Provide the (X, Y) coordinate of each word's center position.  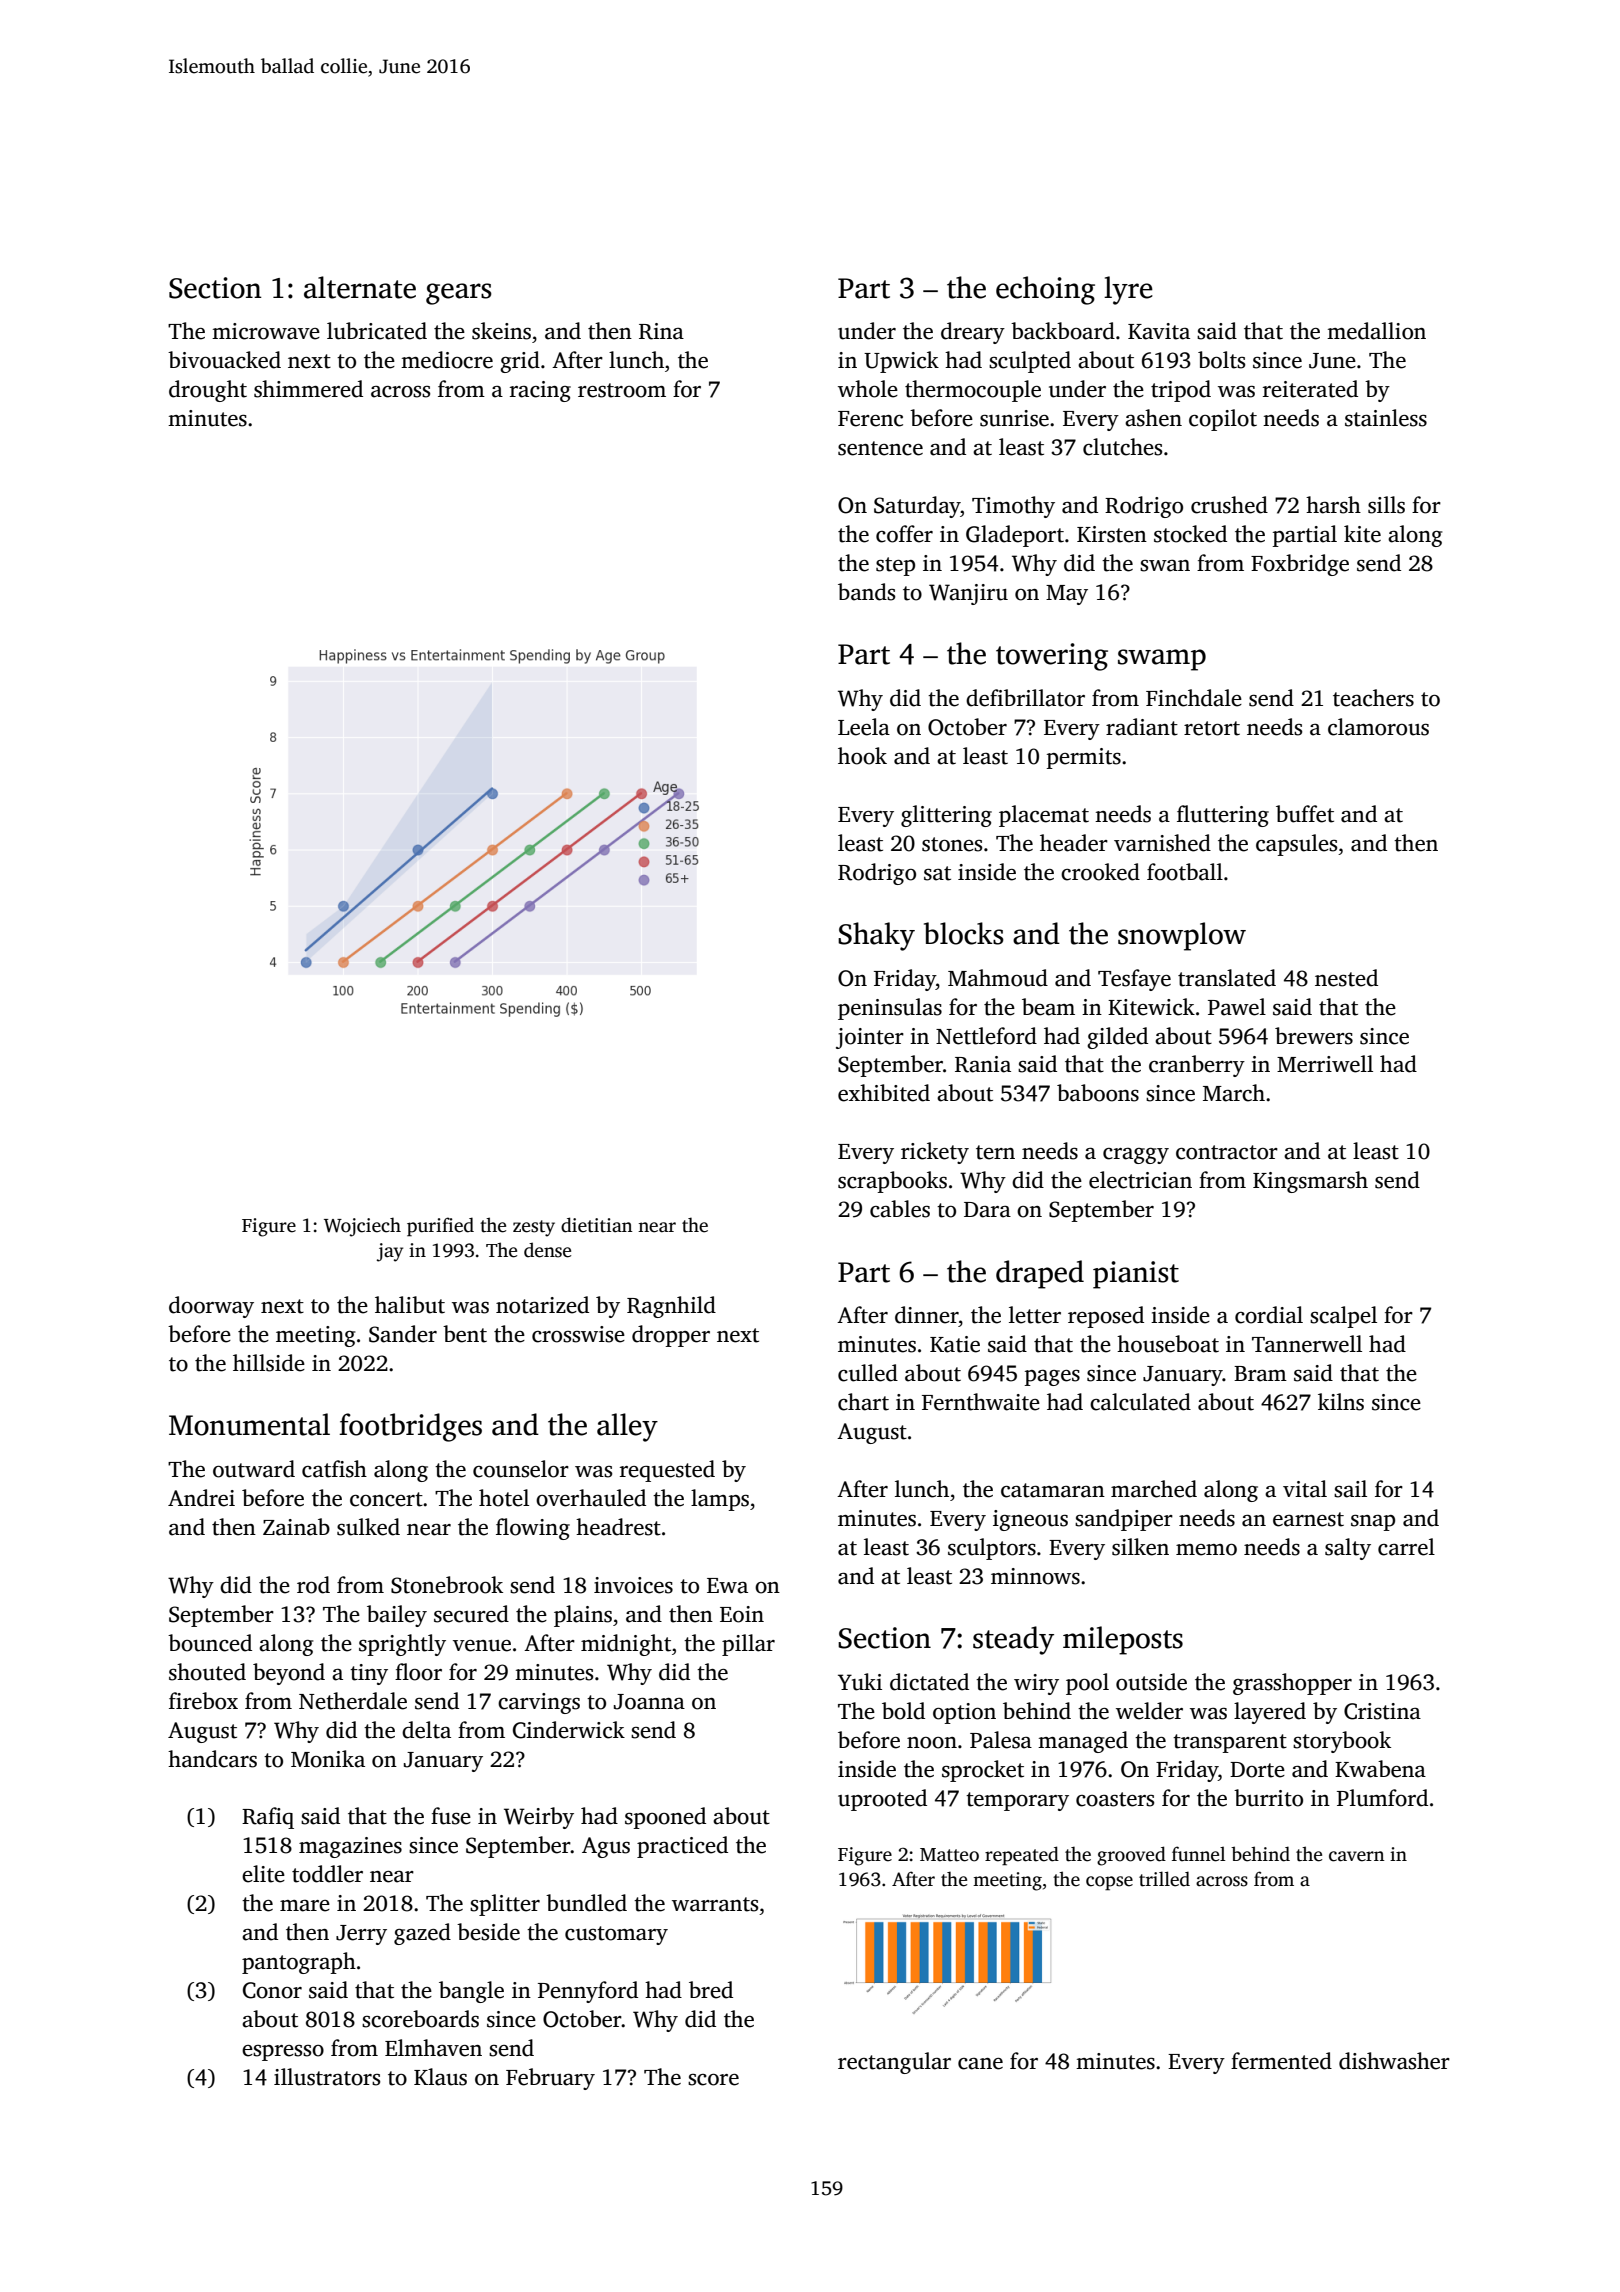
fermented (1281, 2061)
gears (459, 294)
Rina (661, 331)
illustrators (327, 2077)
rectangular (894, 2063)
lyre (1128, 290)
